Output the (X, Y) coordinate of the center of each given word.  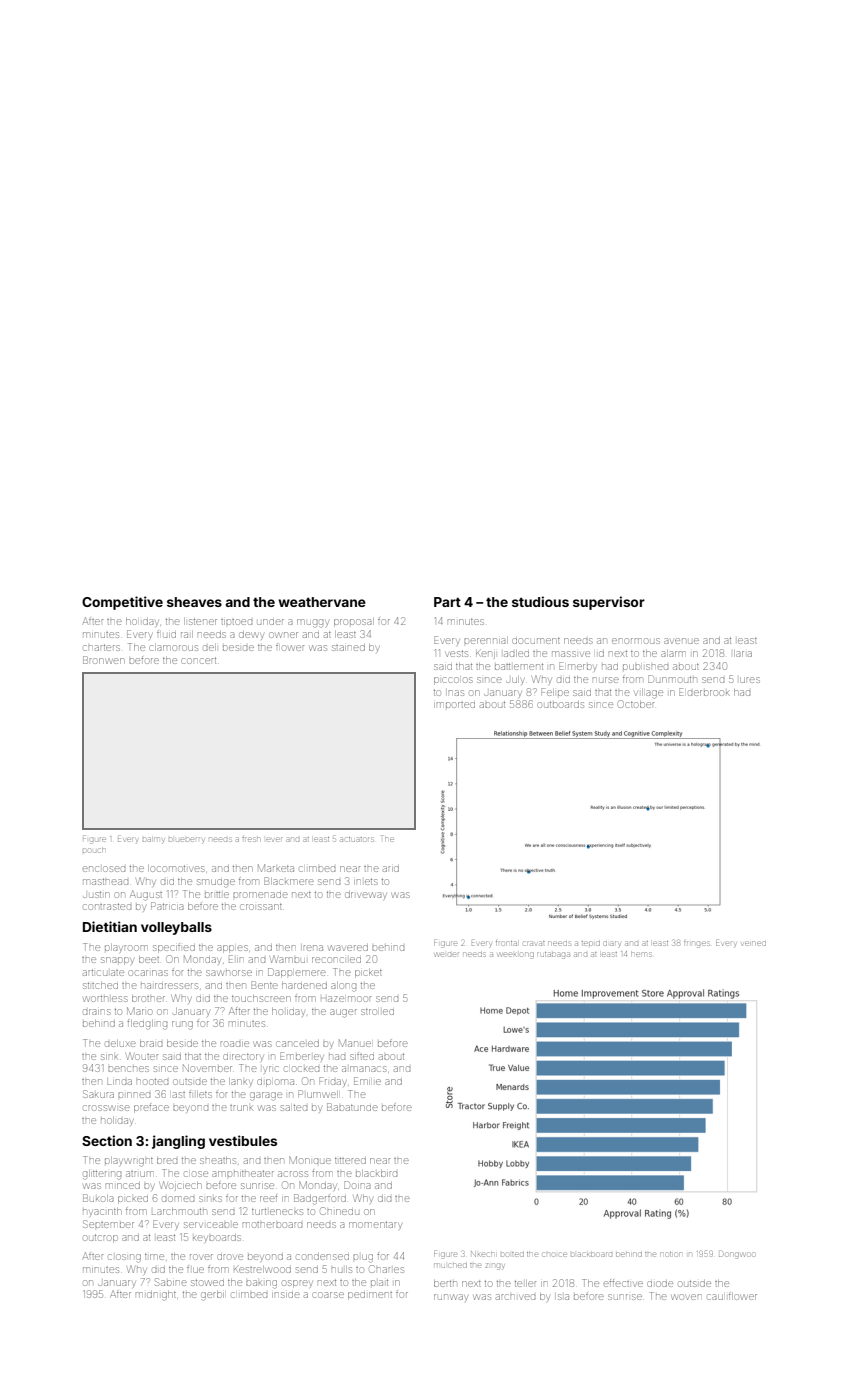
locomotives (176, 868)
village (649, 694)
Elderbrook (704, 692)
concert (199, 661)
